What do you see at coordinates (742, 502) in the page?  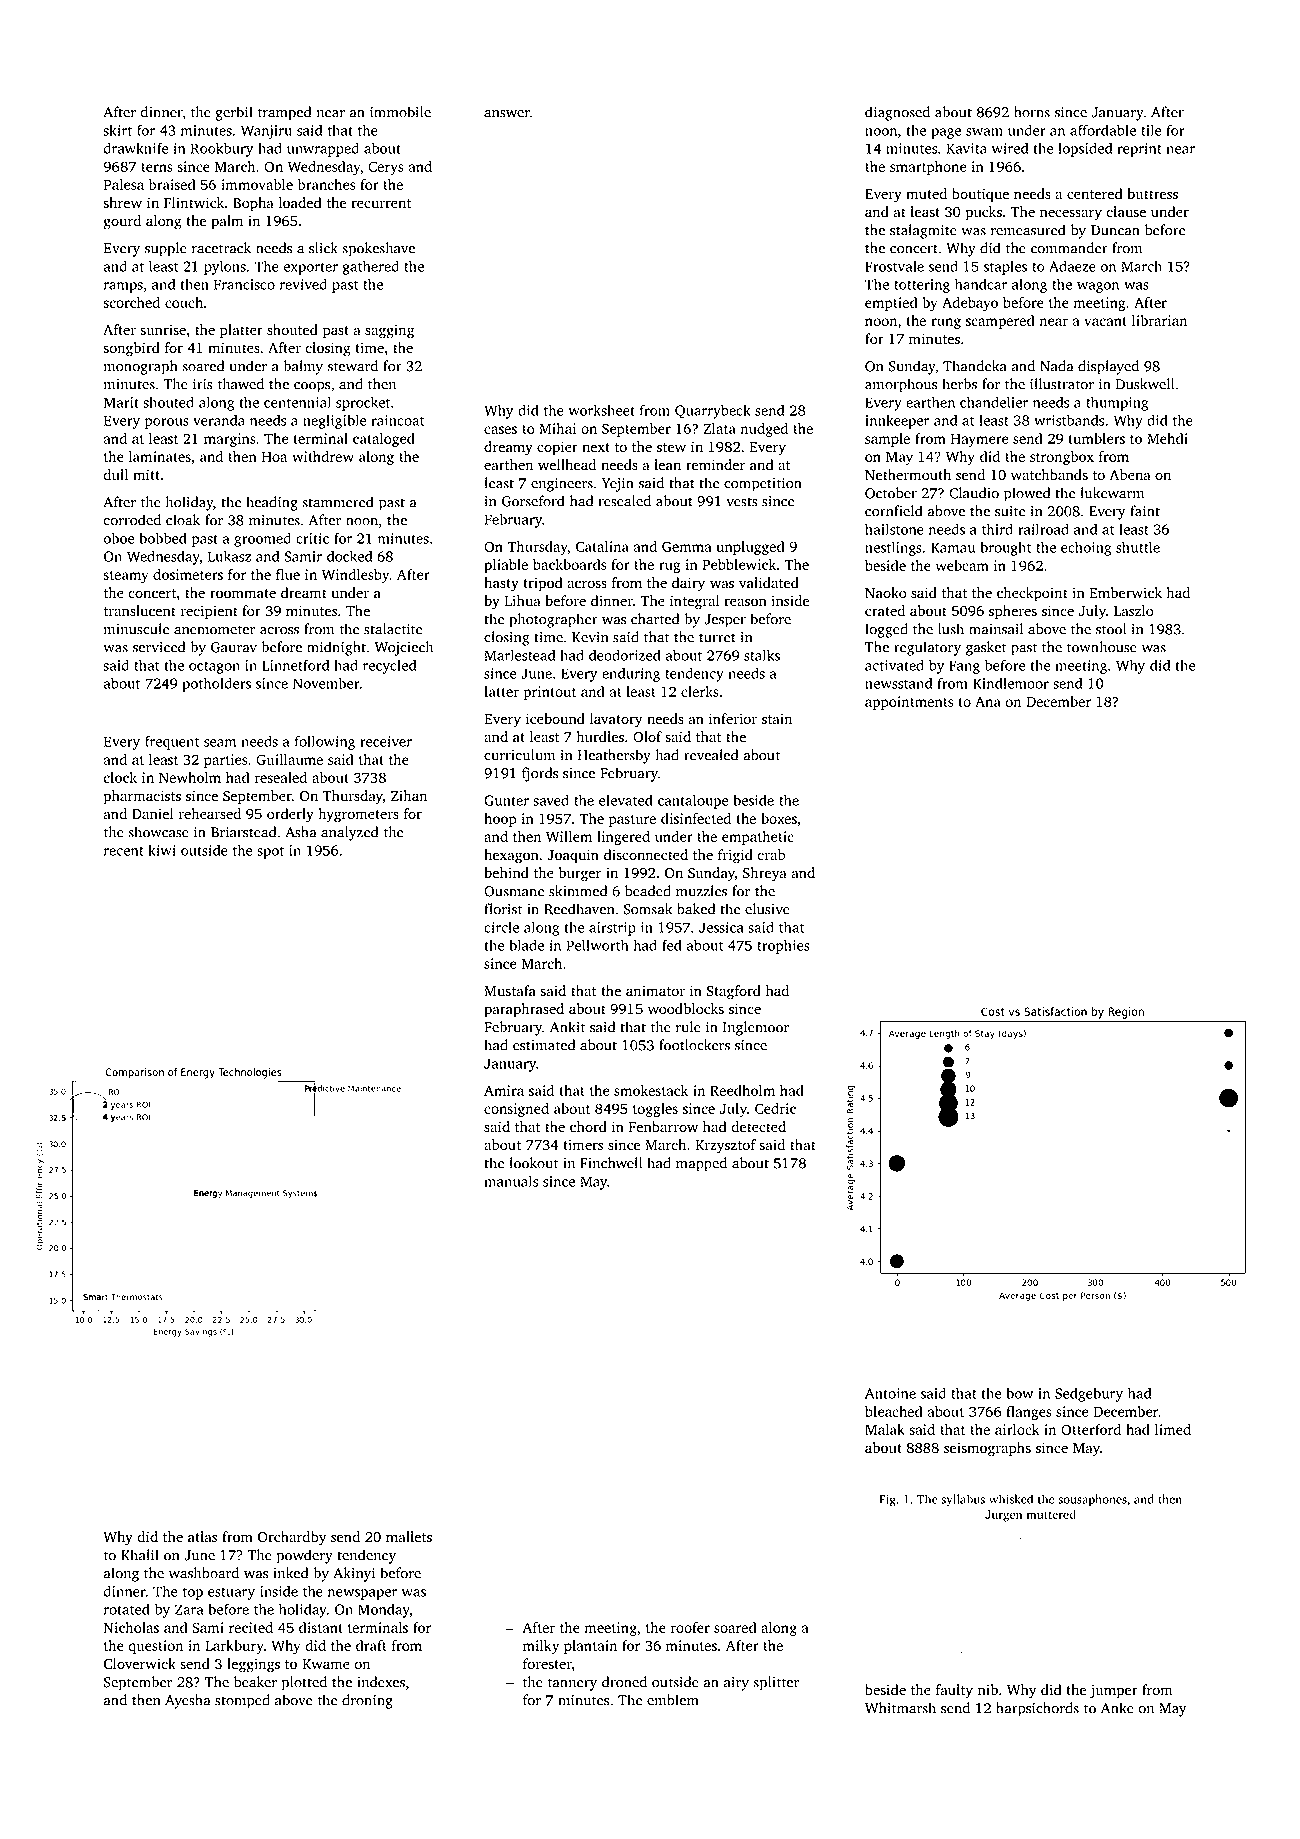 I see `vests` at bounding box center [742, 502].
